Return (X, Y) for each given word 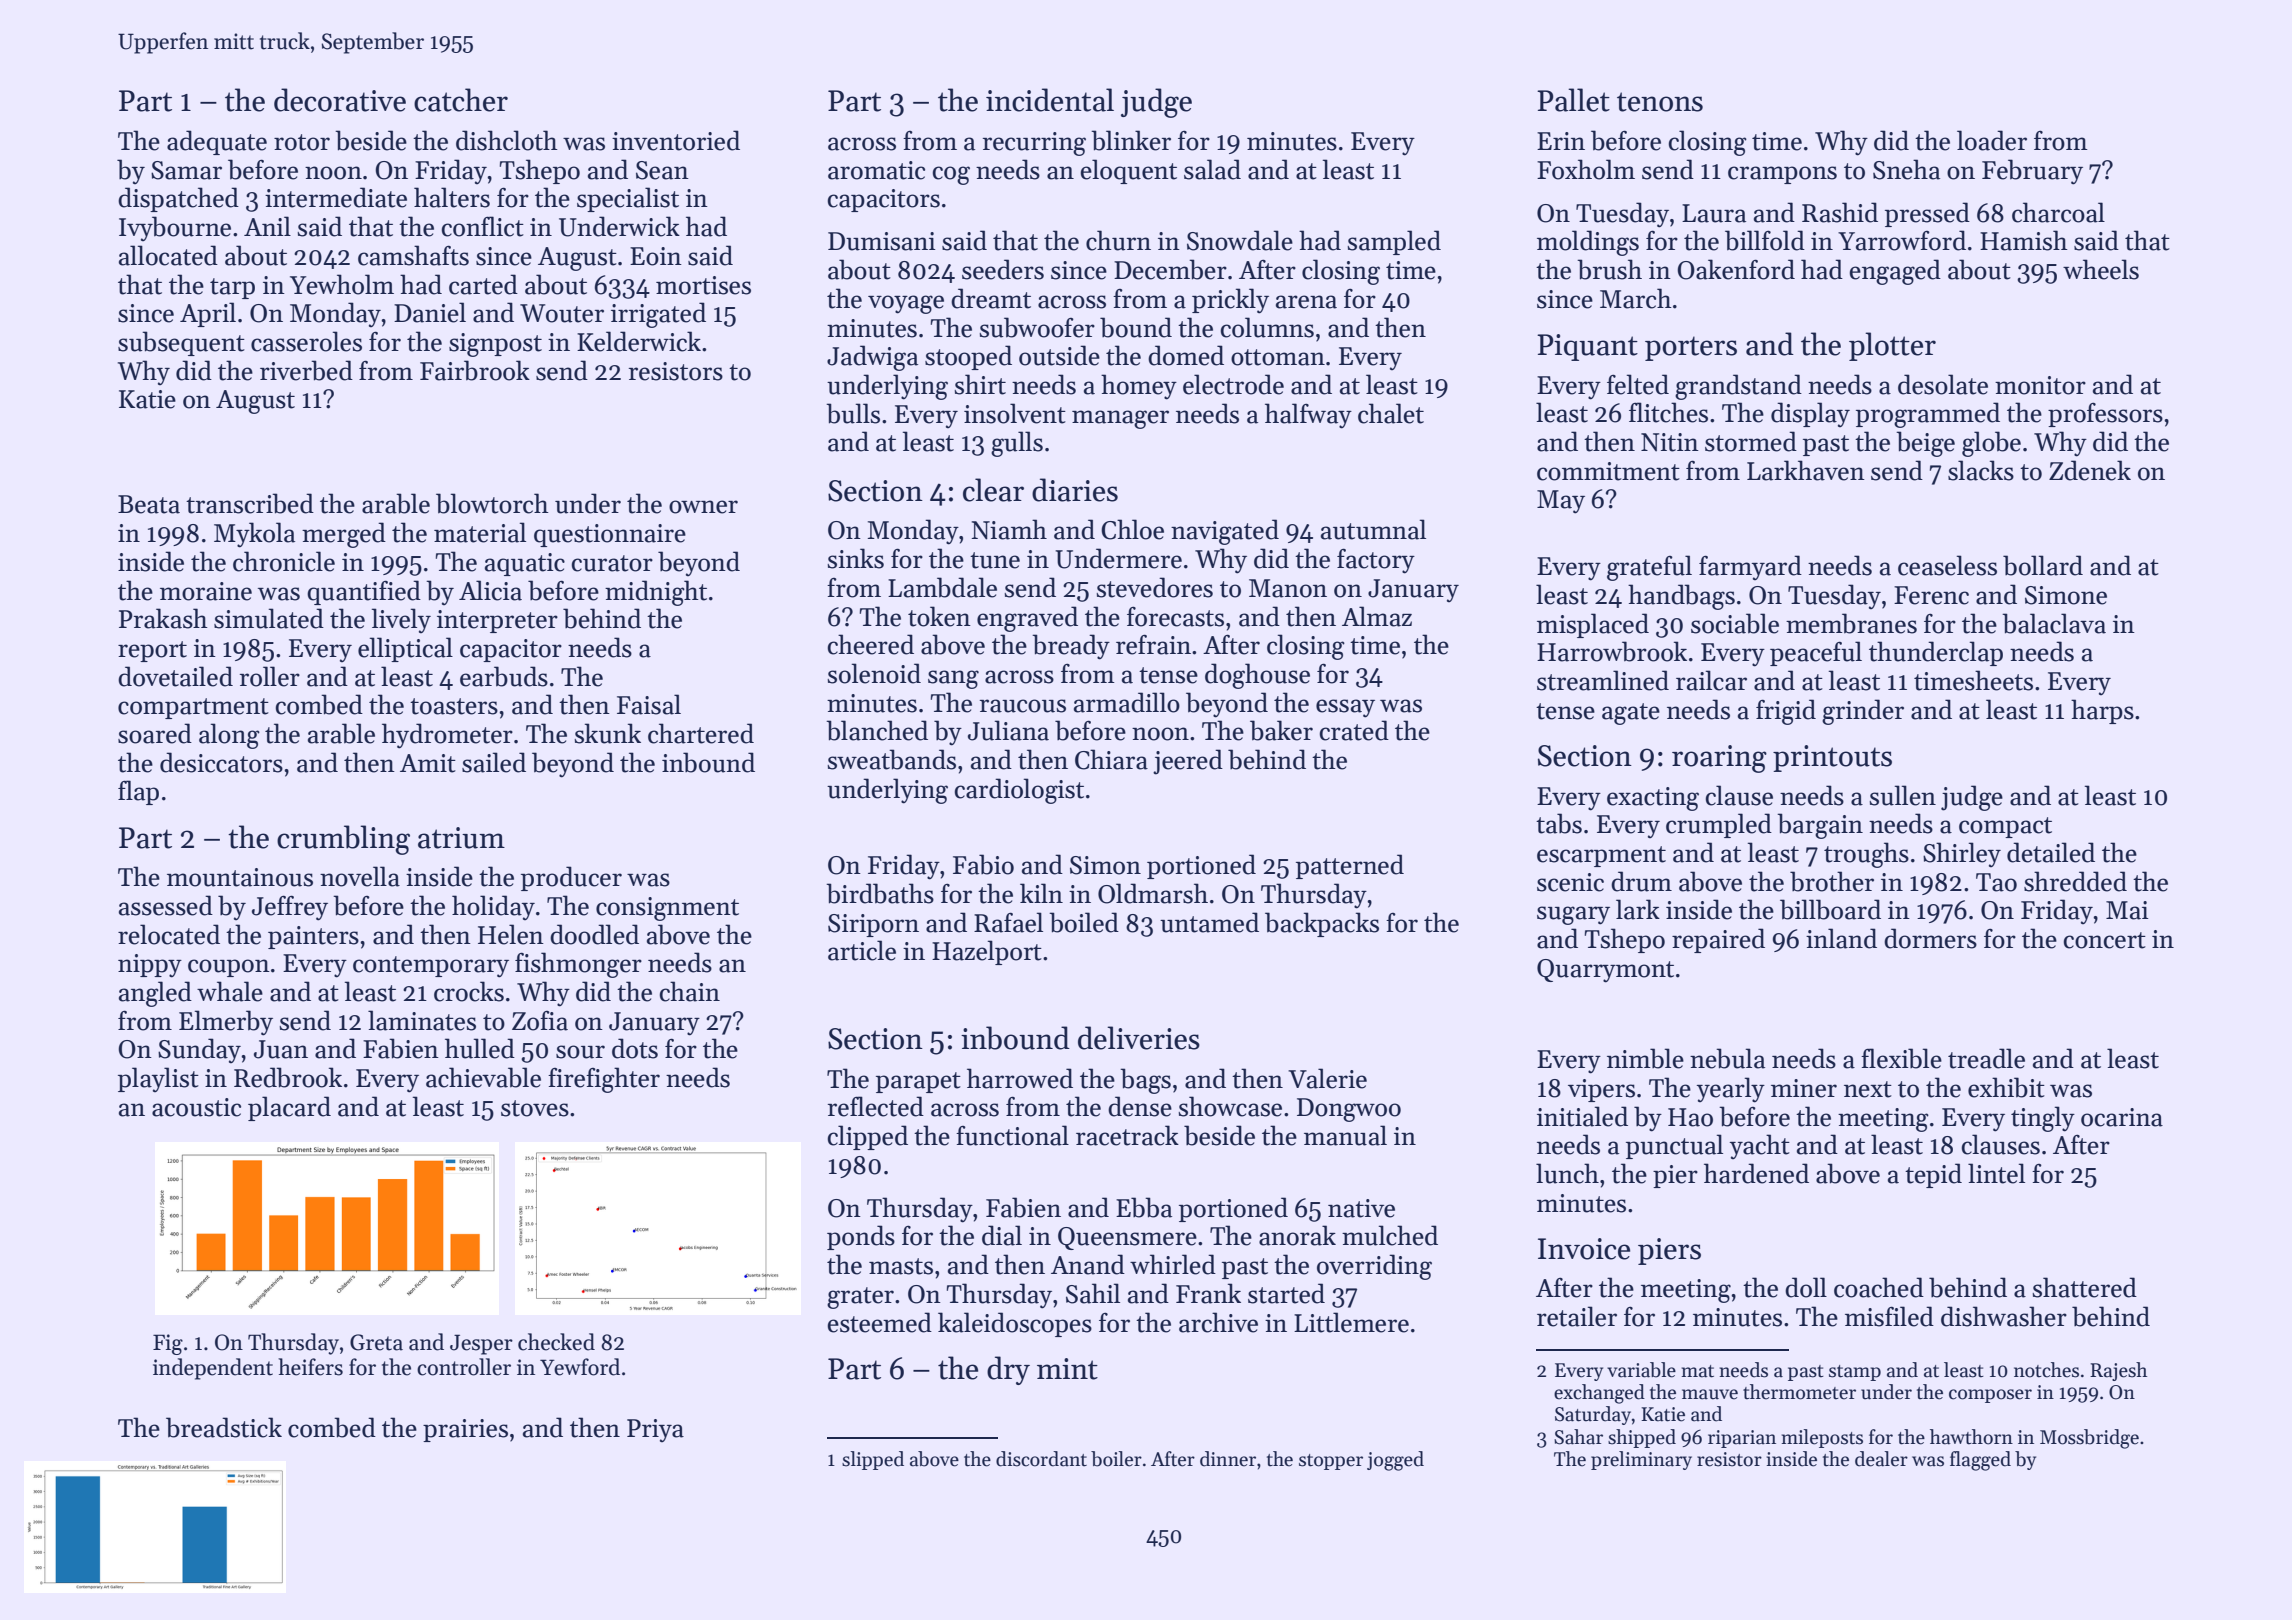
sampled (1394, 242)
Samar (186, 170)
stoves (535, 1108)
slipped (873, 1460)
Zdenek (2090, 470)
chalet (1391, 413)
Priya (655, 1430)
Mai (2127, 910)
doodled (594, 934)
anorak (1297, 1235)
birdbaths (880, 893)
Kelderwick (639, 341)
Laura (1714, 213)
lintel (1996, 1173)
